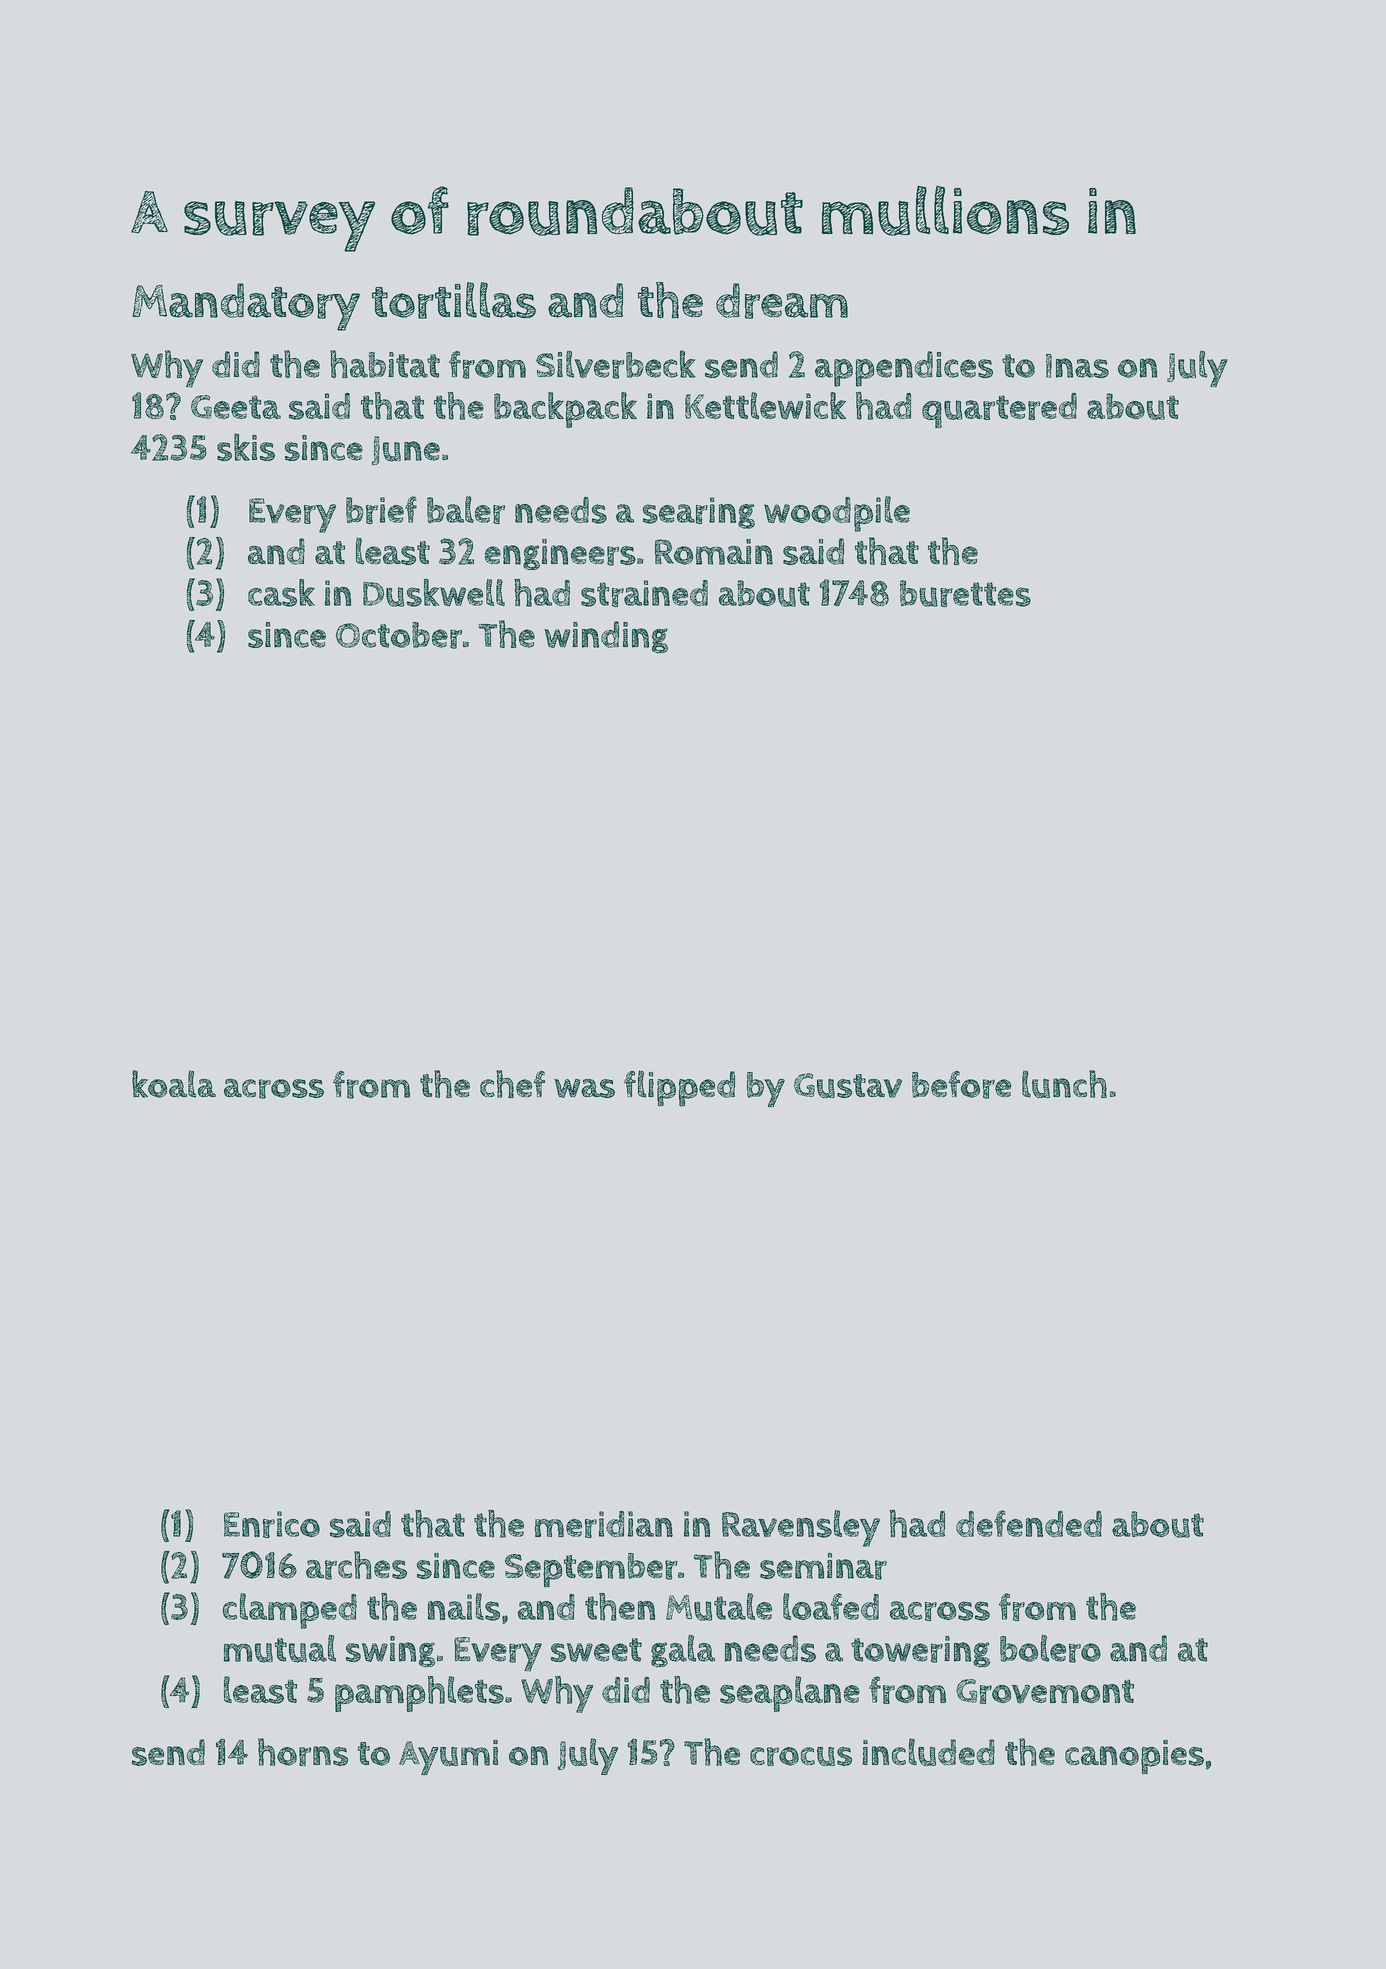 This screenshot has height=1969, width=1386. What do you see at coordinates (765, 406) in the screenshot?
I see `Kettlewick` at bounding box center [765, 406].
